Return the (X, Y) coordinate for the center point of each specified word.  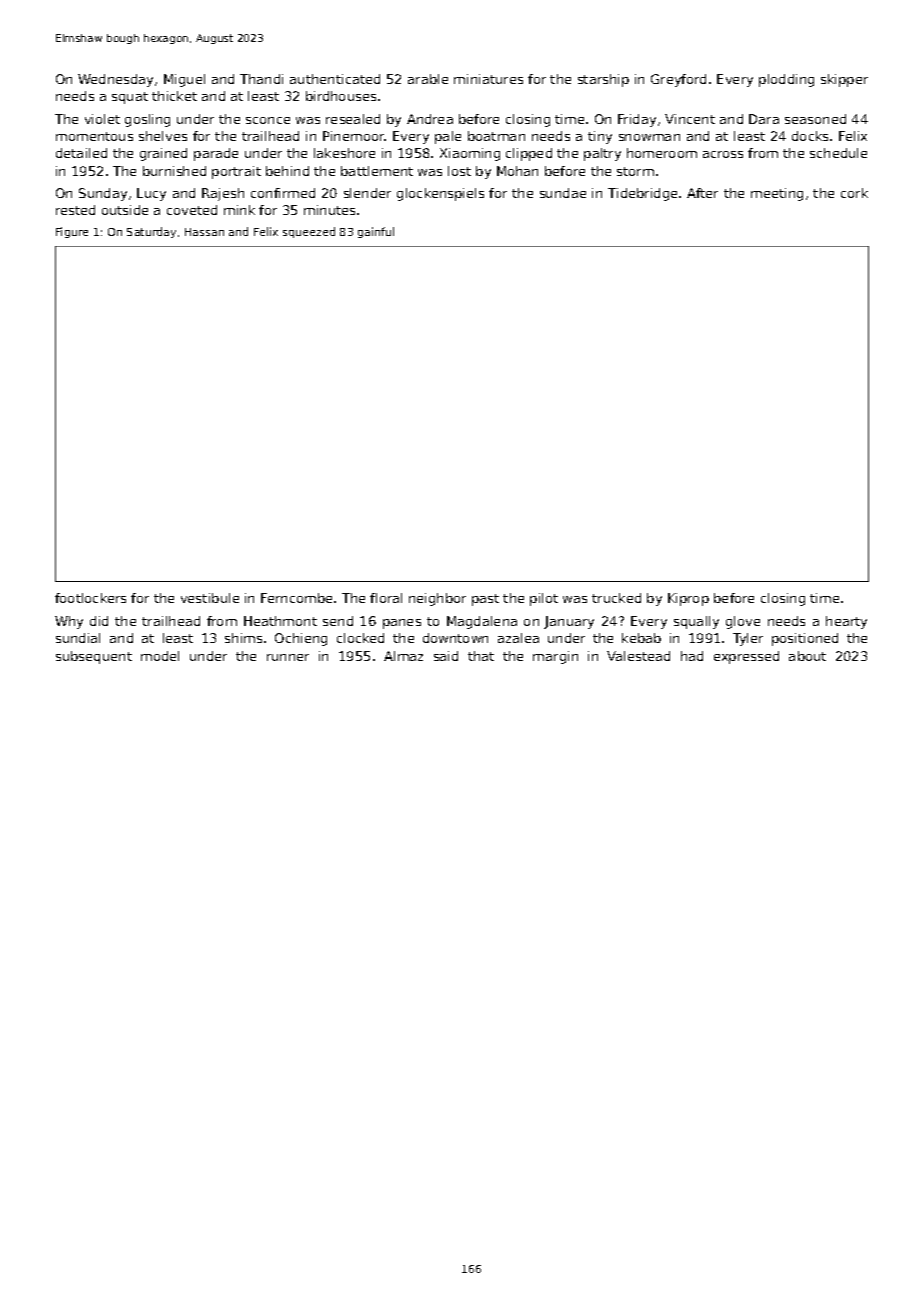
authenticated (335, 79)
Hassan (204, 232)
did (99, 621)
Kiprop (688, 599)
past (485, 600)
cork (854, 193)
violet (102, 119)
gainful (376, 232)
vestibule (210, 598)
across (723, 154)
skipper (844, 80)
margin (555, 657)
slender (367, 193)
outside (125, 210)
